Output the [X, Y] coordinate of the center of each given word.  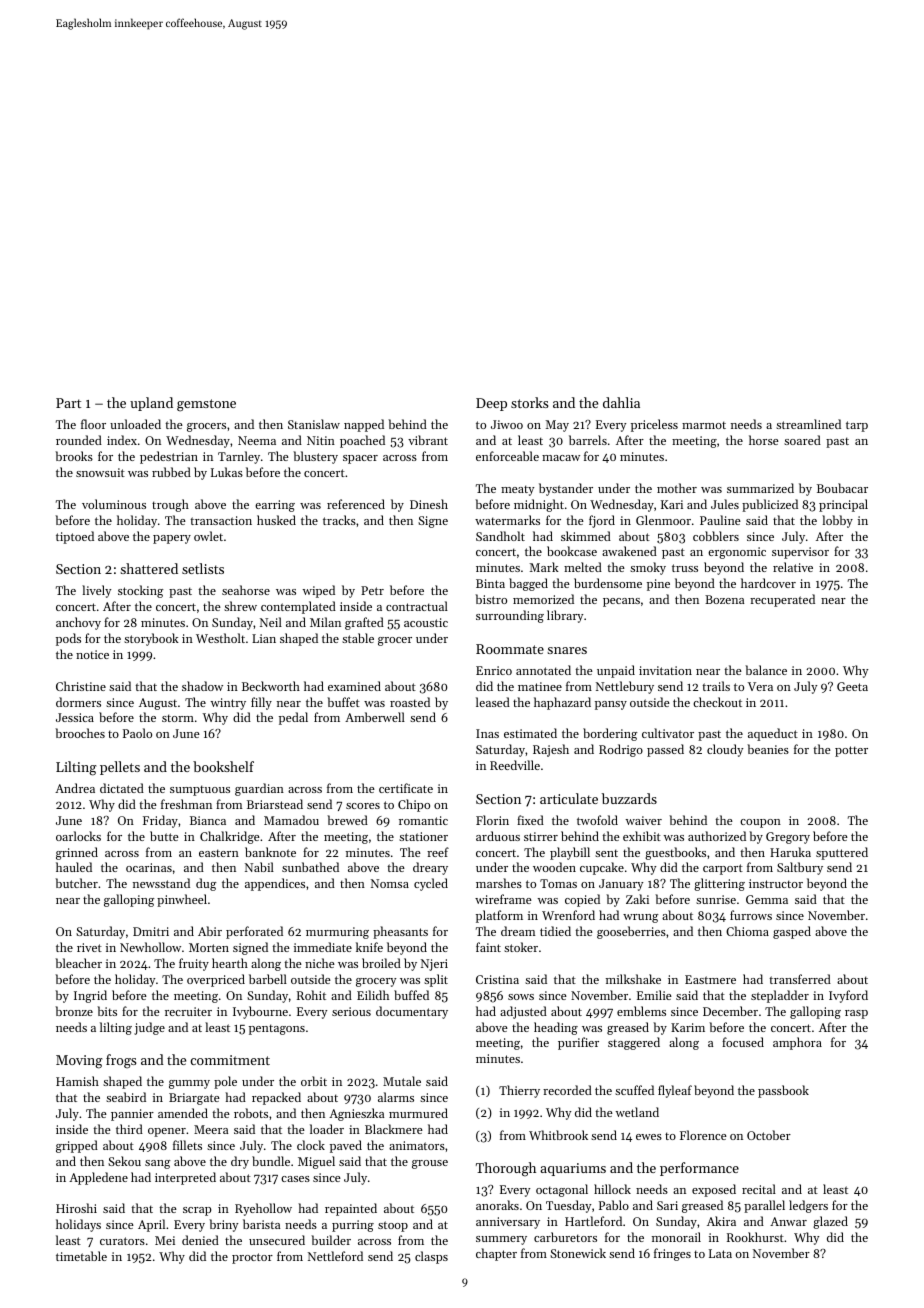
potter [851, 751]
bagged [528, 584]
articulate [569, 798]
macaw [561, 458]
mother [677, 488]
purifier [578, 1043]
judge [149, 1028]
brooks [74, 456]
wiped [319, 591]
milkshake [633, 979]
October [769, 1135]
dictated [122, 788]
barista [261, 1224]
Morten [209, 947]
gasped [792, 932]
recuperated [782, 600]
